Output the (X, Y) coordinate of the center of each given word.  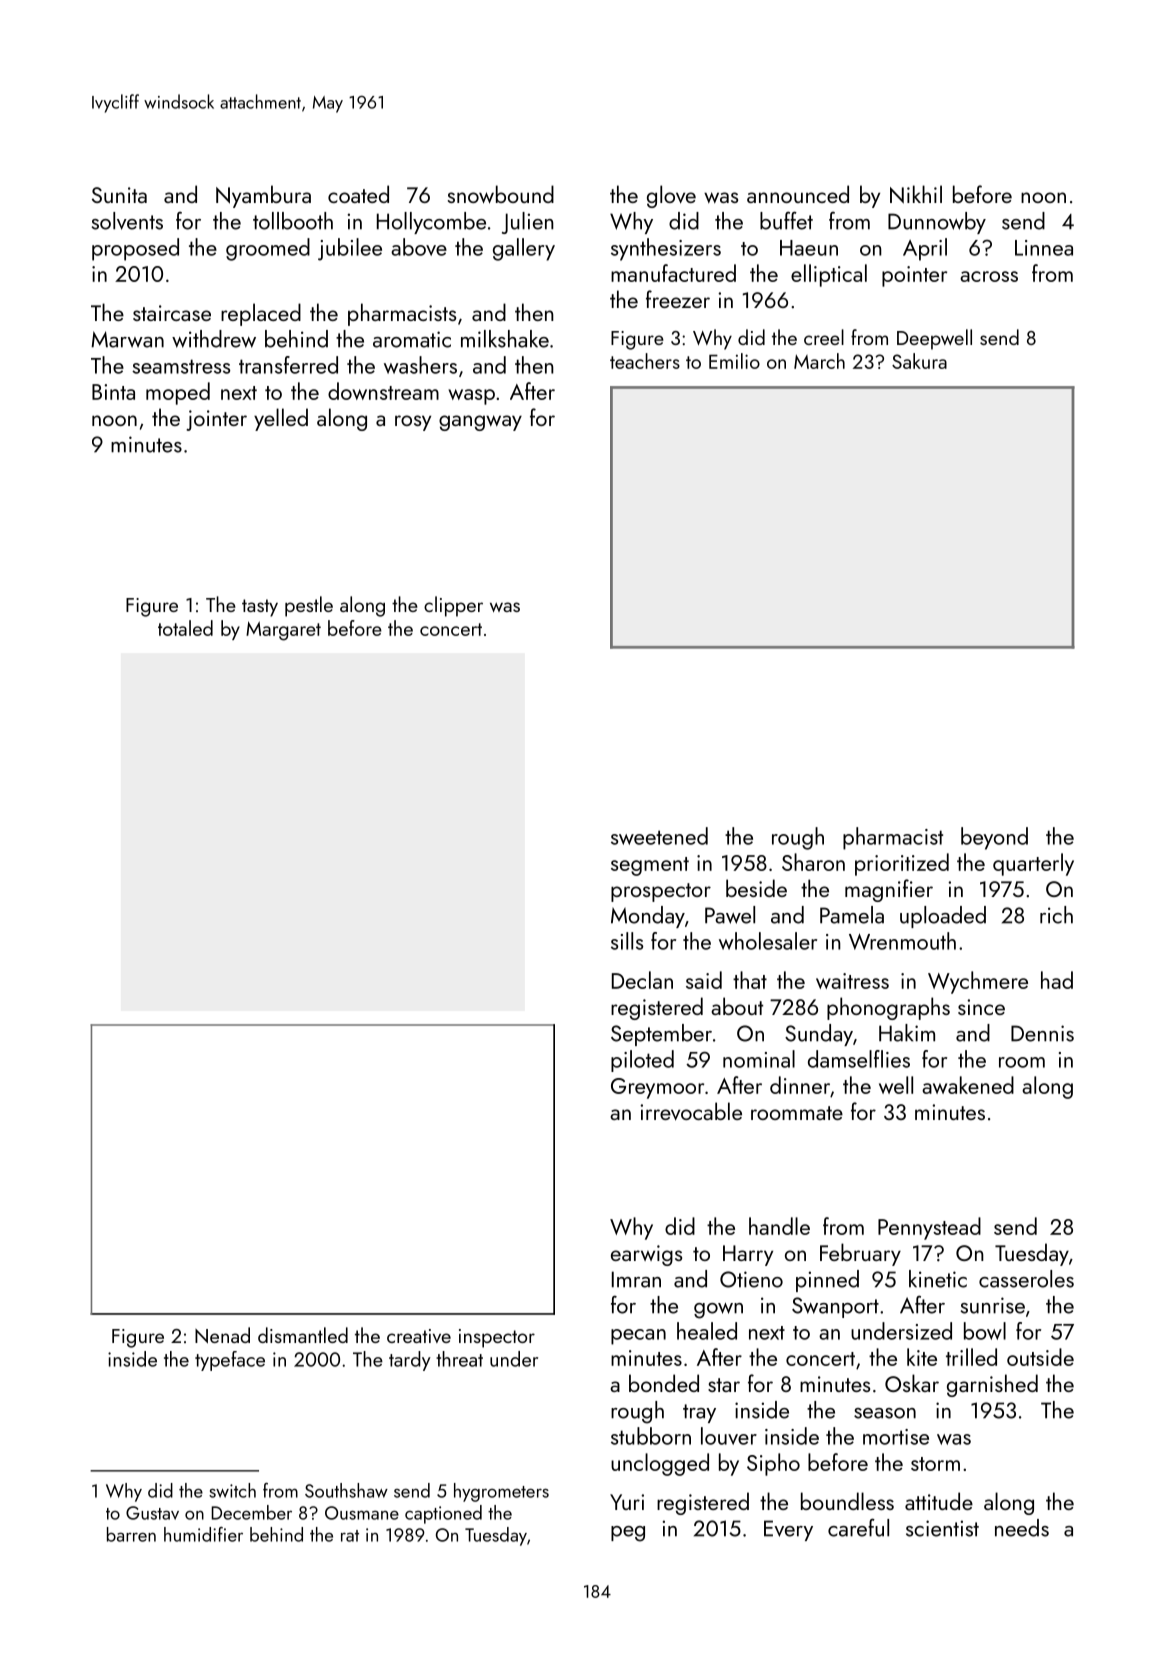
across (989, 276)
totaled (185, 628)
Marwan (127, 339)
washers (420, 365)
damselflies (859, 1059)
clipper (453, 606)
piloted (642, 1061)
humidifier (203, 1534)
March (819, 361)
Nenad (222, 1335)
